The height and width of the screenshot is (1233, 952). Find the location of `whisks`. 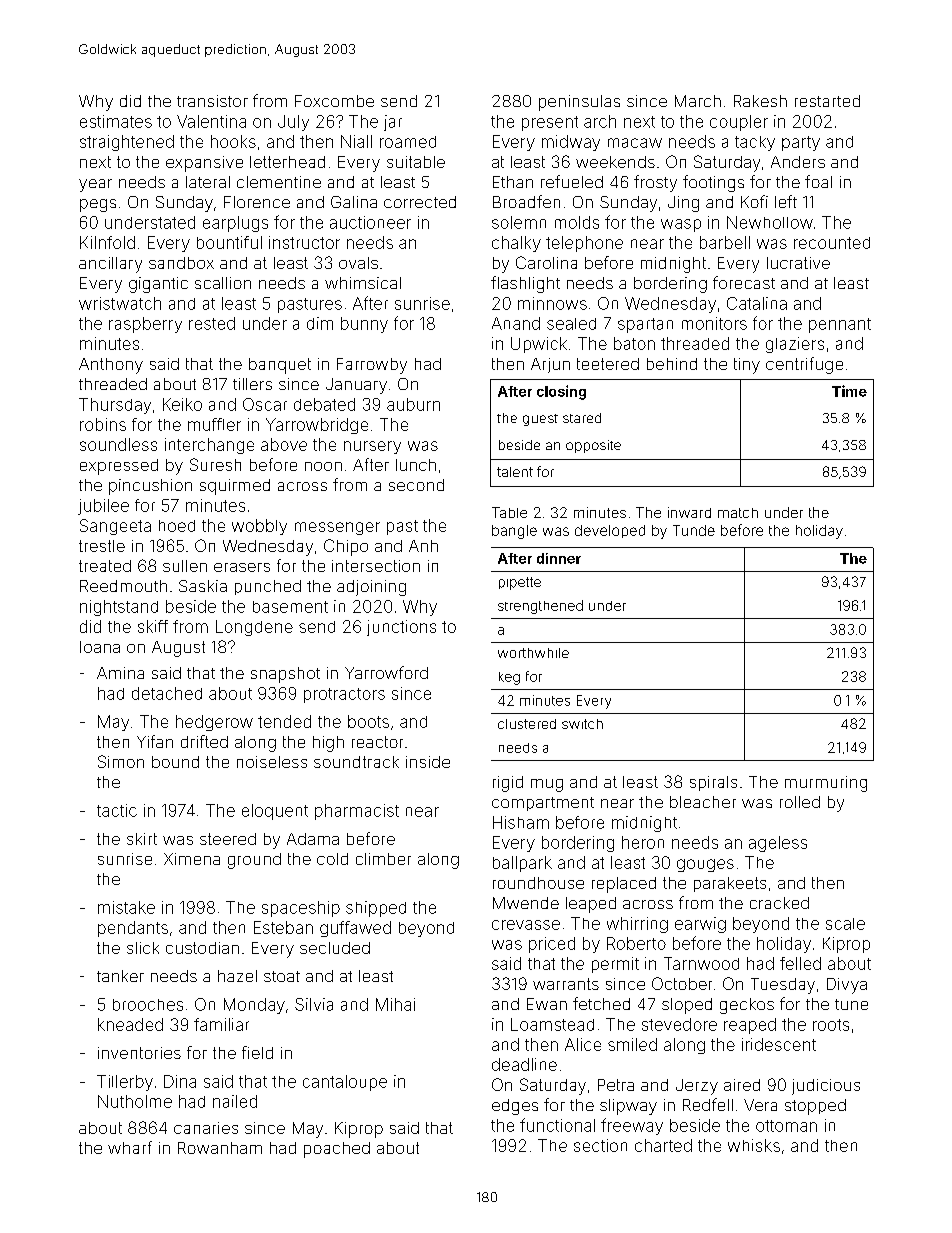

whisks is located at coordinates (754, 1145).
